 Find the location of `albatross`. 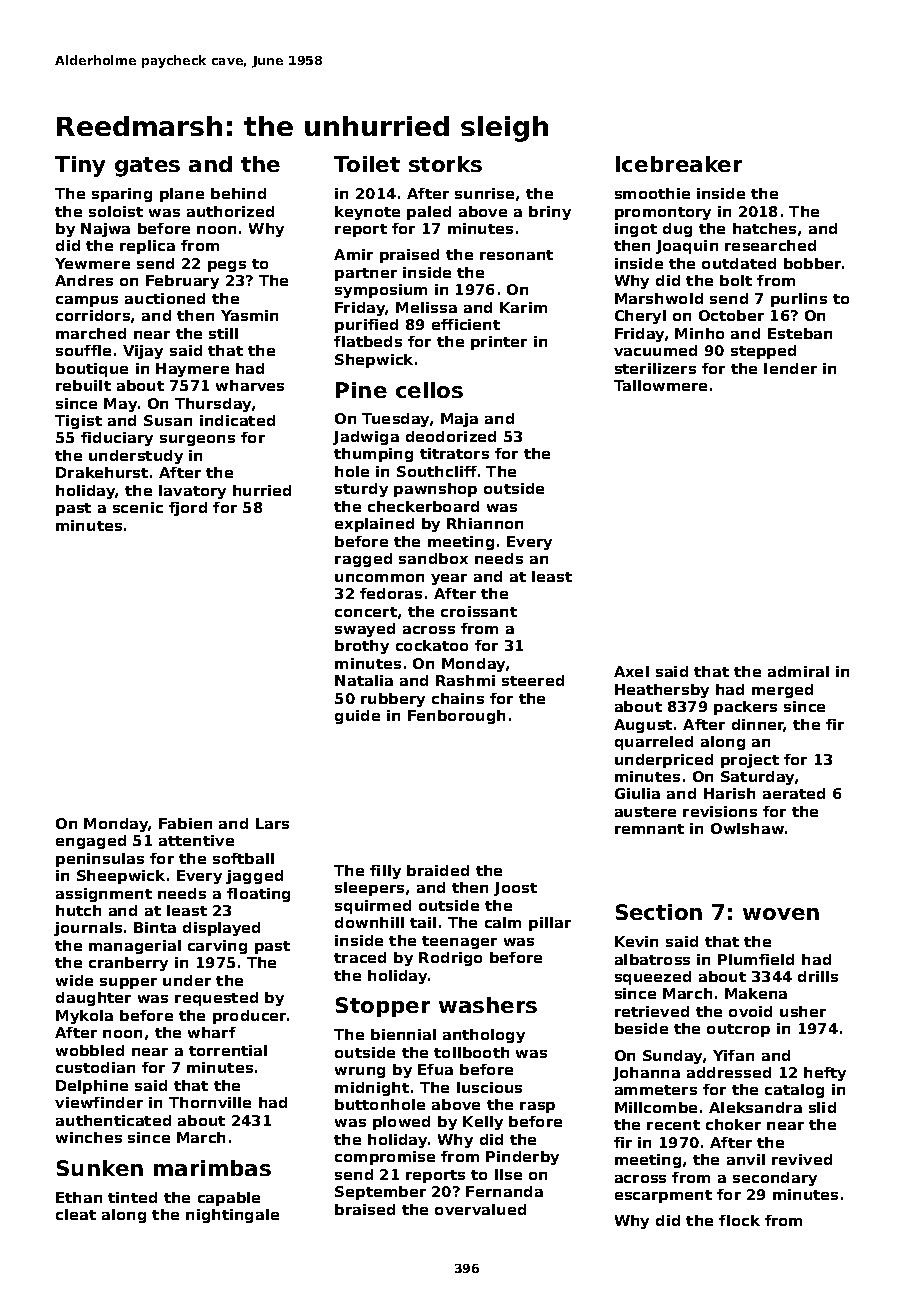

albatross is located at coordinates (652, 959).
